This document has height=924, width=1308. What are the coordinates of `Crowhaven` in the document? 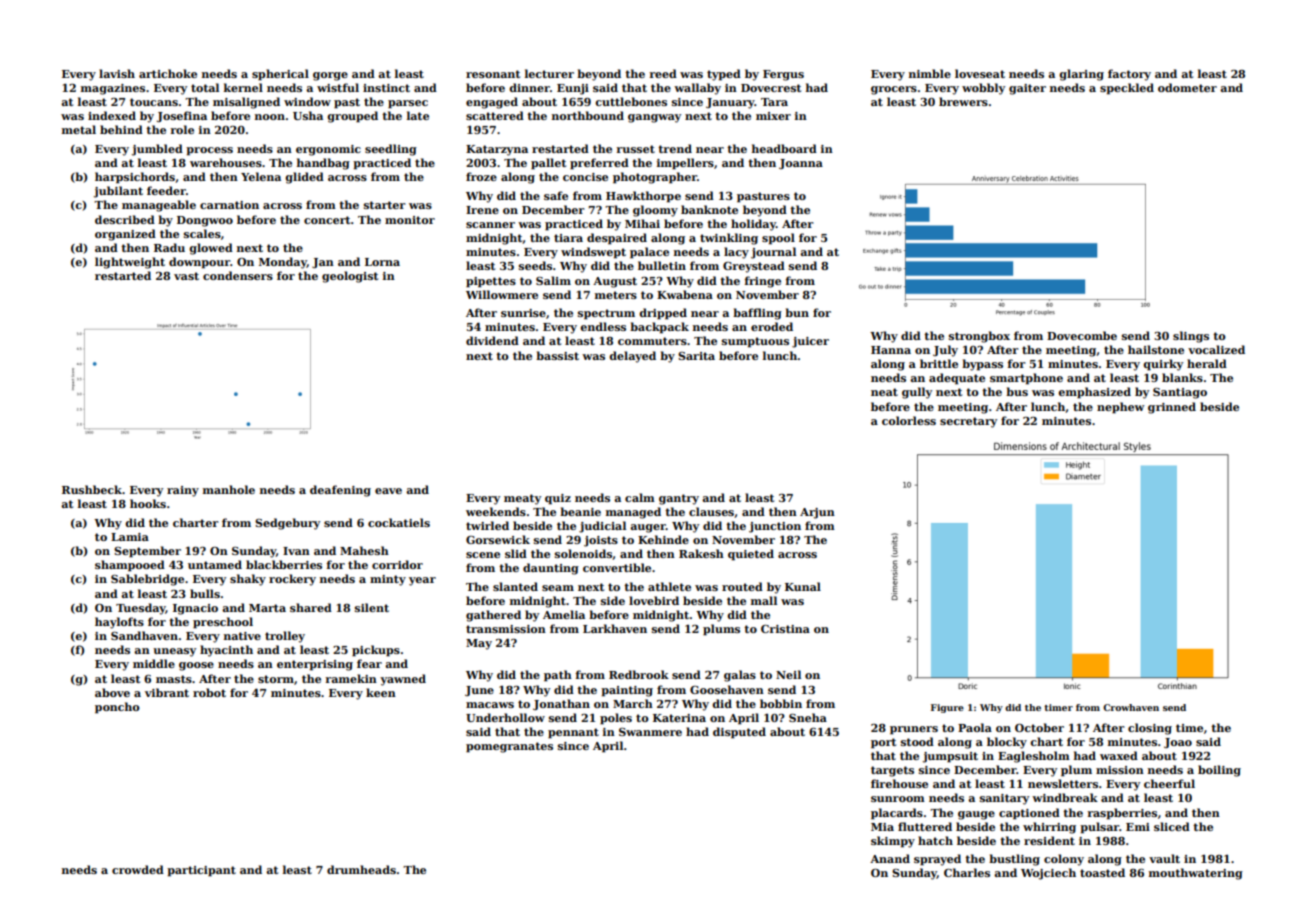 It's located at (1131, 707).
